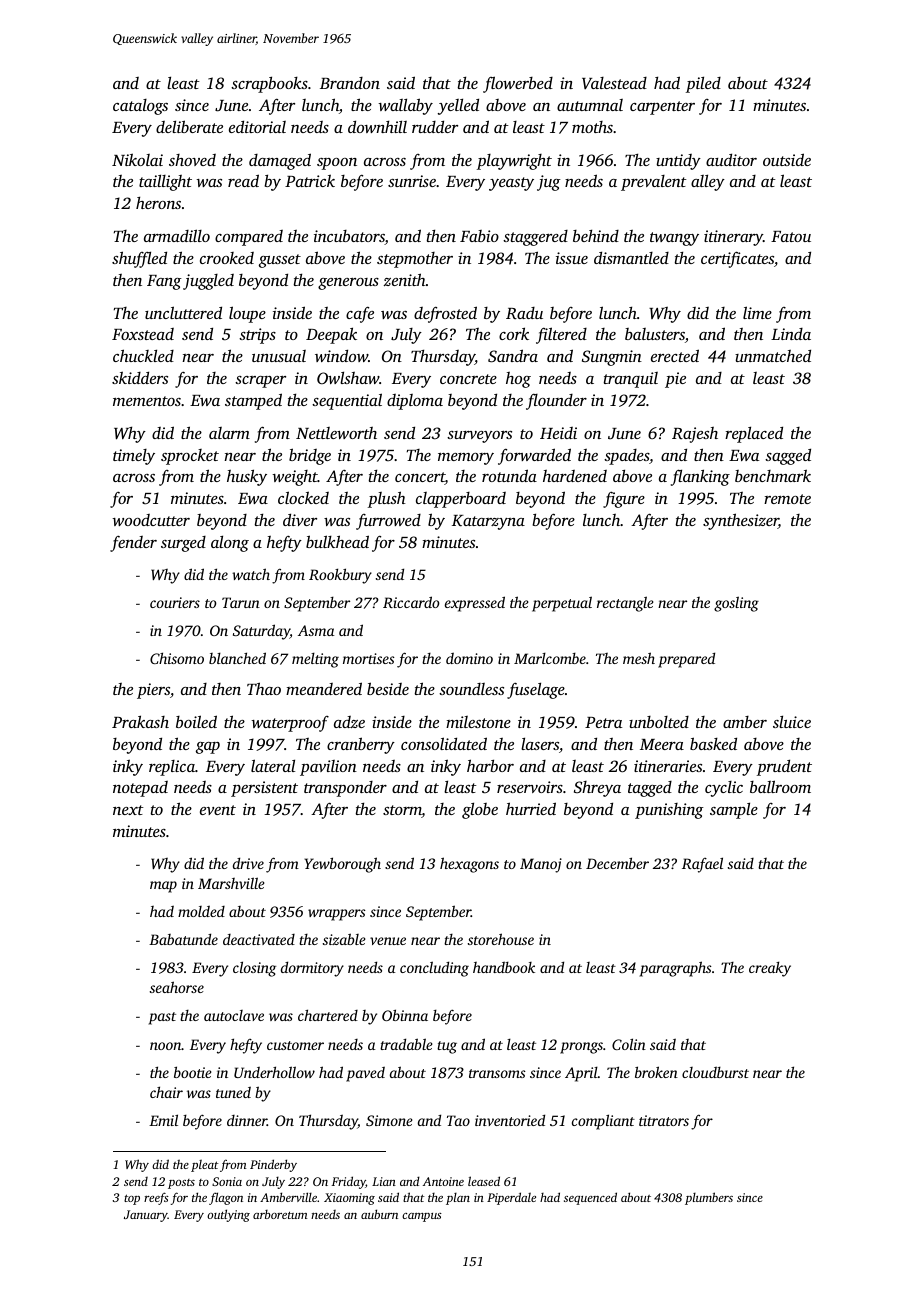 The image size is (924, 1314). What do you see at coordinates (639, 658) in the page?
I see `mesh` at bounding box center [639, 658].
